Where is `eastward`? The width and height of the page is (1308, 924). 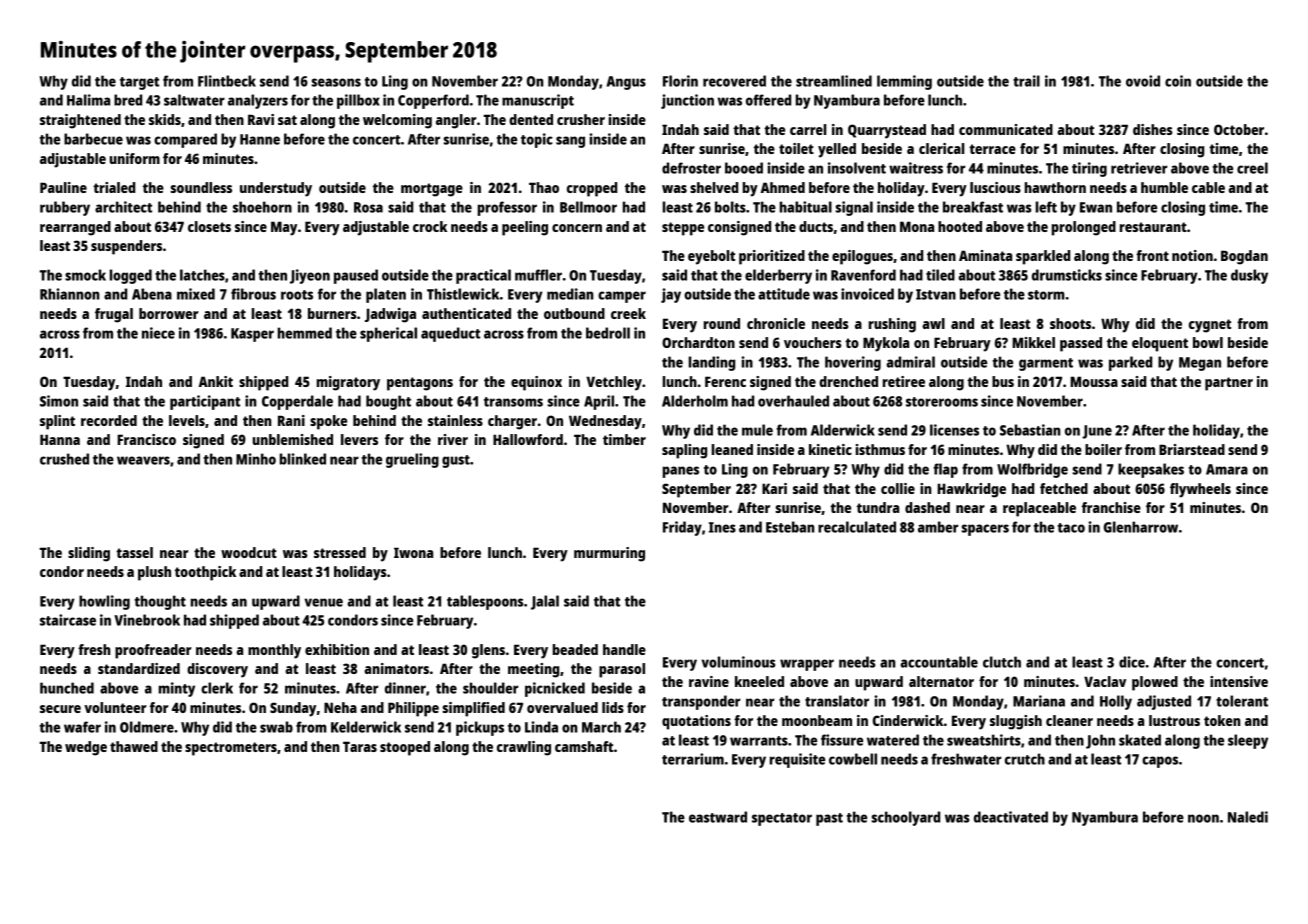 eastward is located at coordinates (718, 817).
